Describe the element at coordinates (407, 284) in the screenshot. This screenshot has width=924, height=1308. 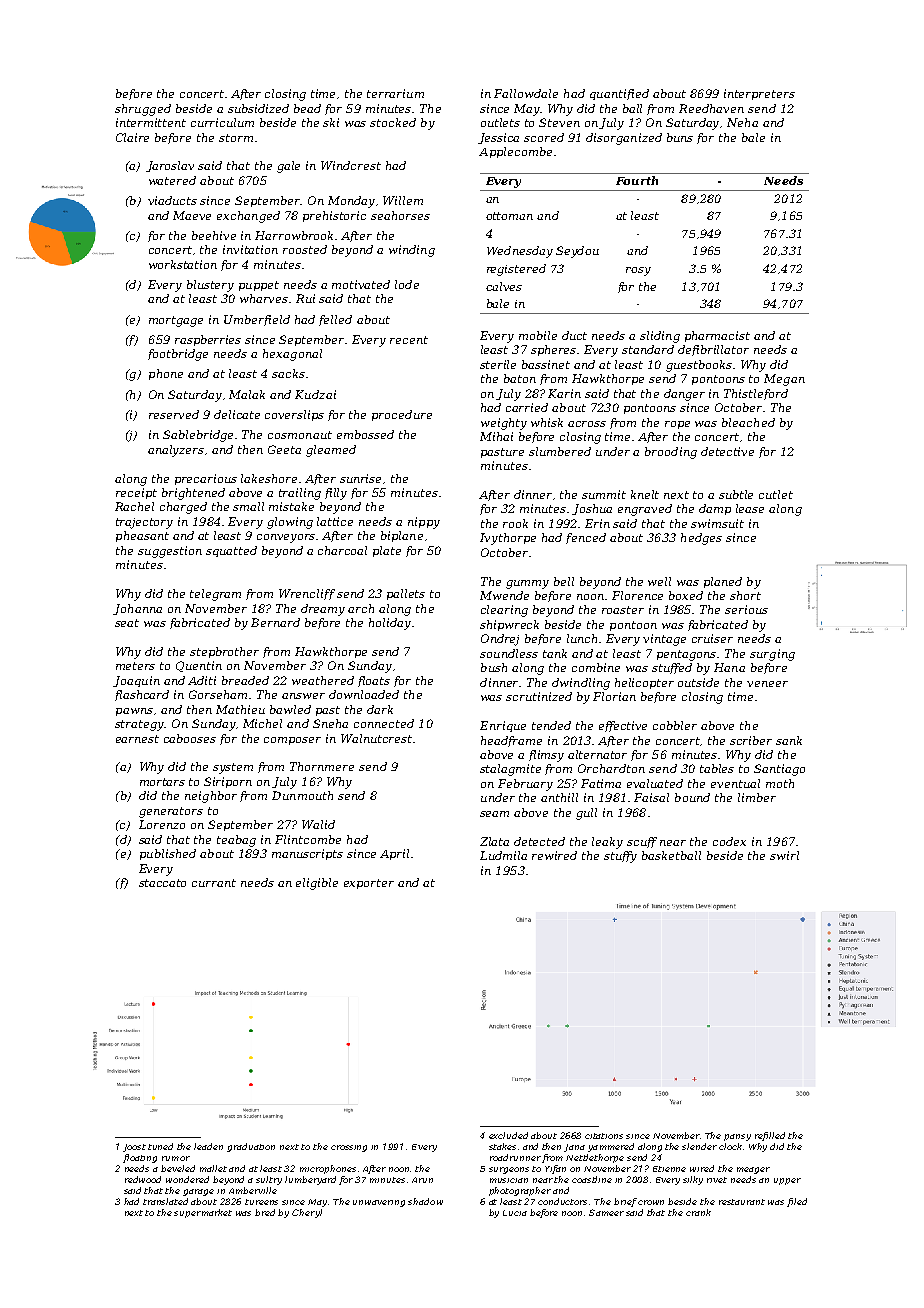
I see `lode` at that location.
